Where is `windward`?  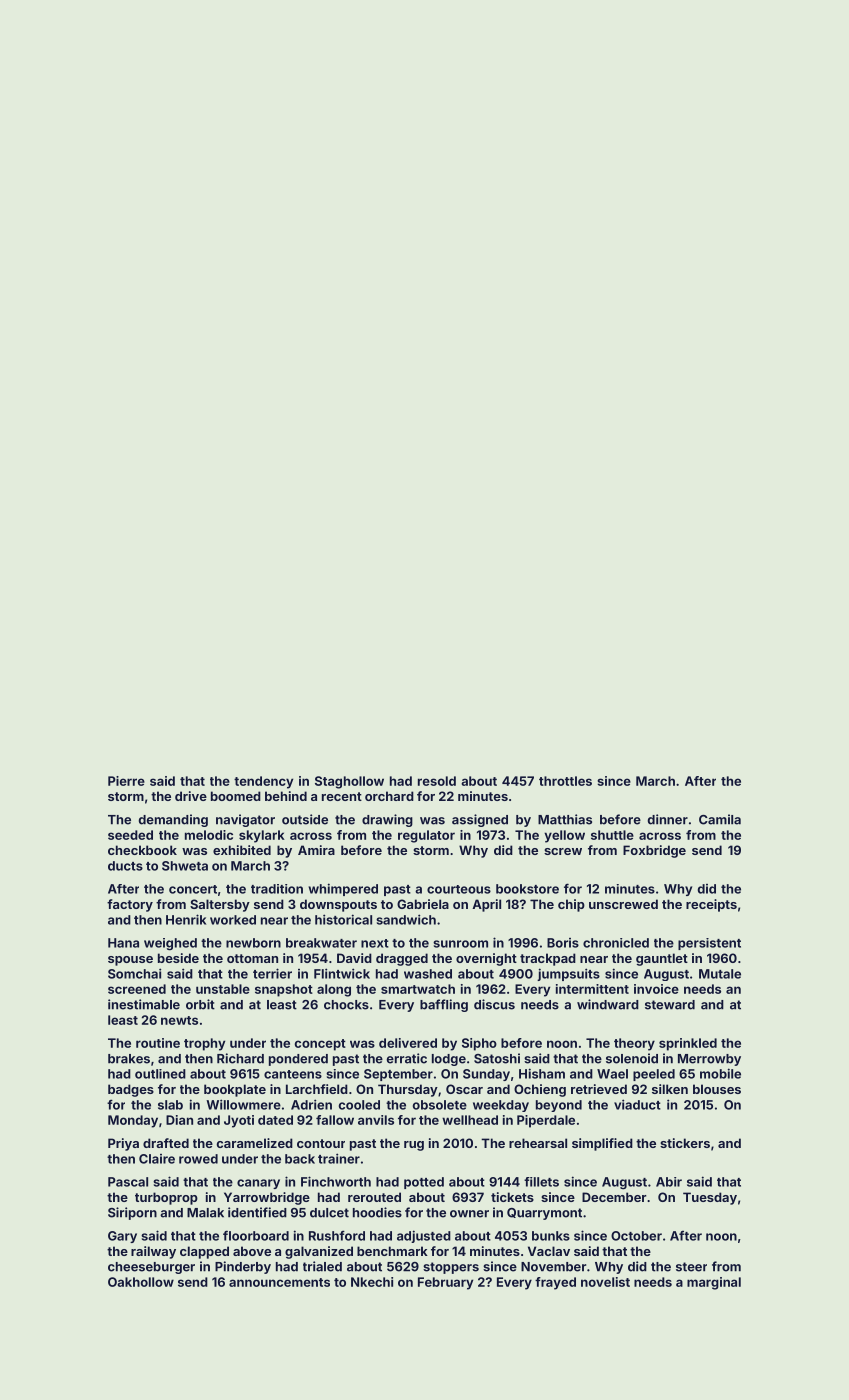 windward is located at coordinates (608, 1004).
